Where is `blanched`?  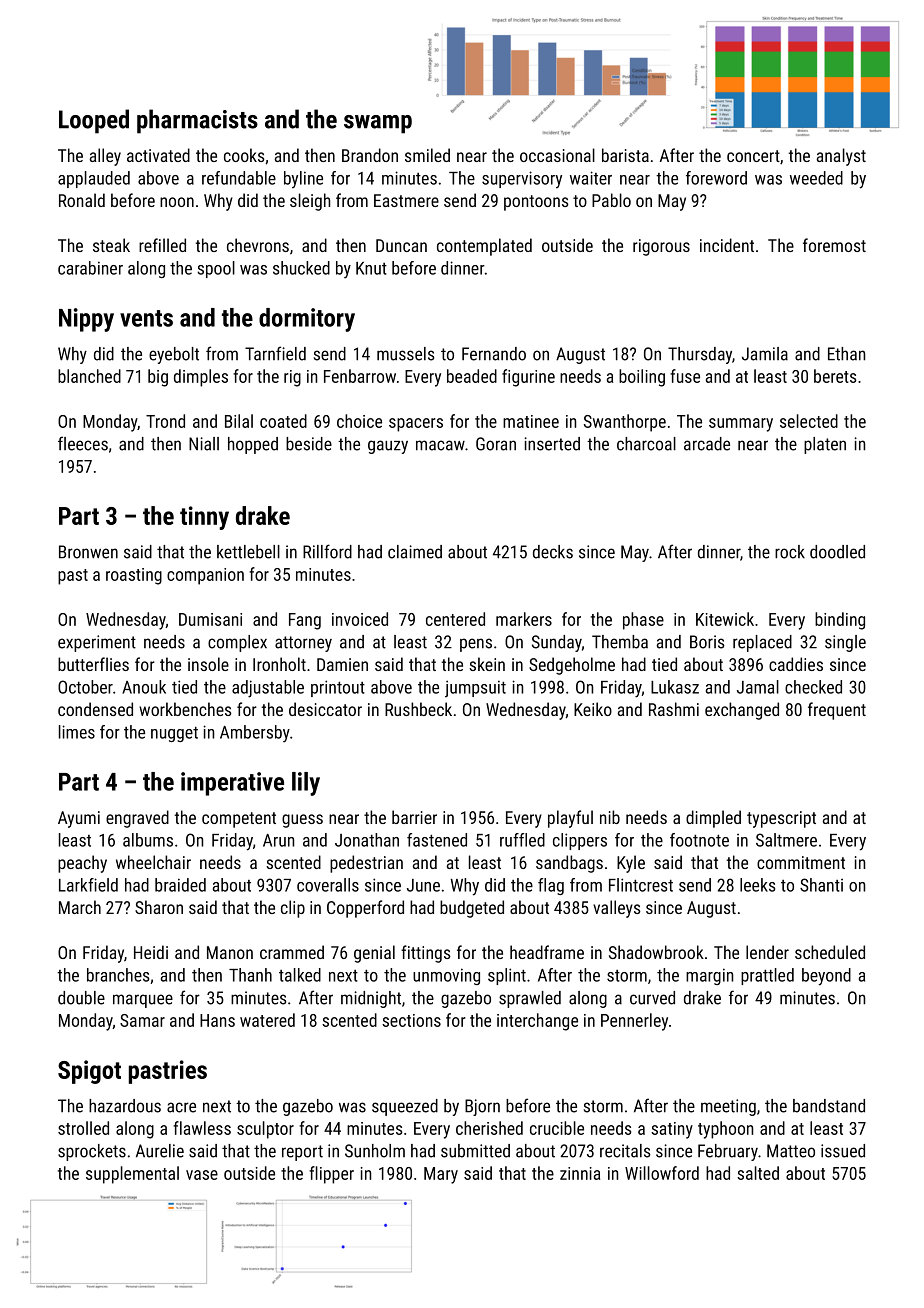 blanched is located at coordinates (89, 376).
